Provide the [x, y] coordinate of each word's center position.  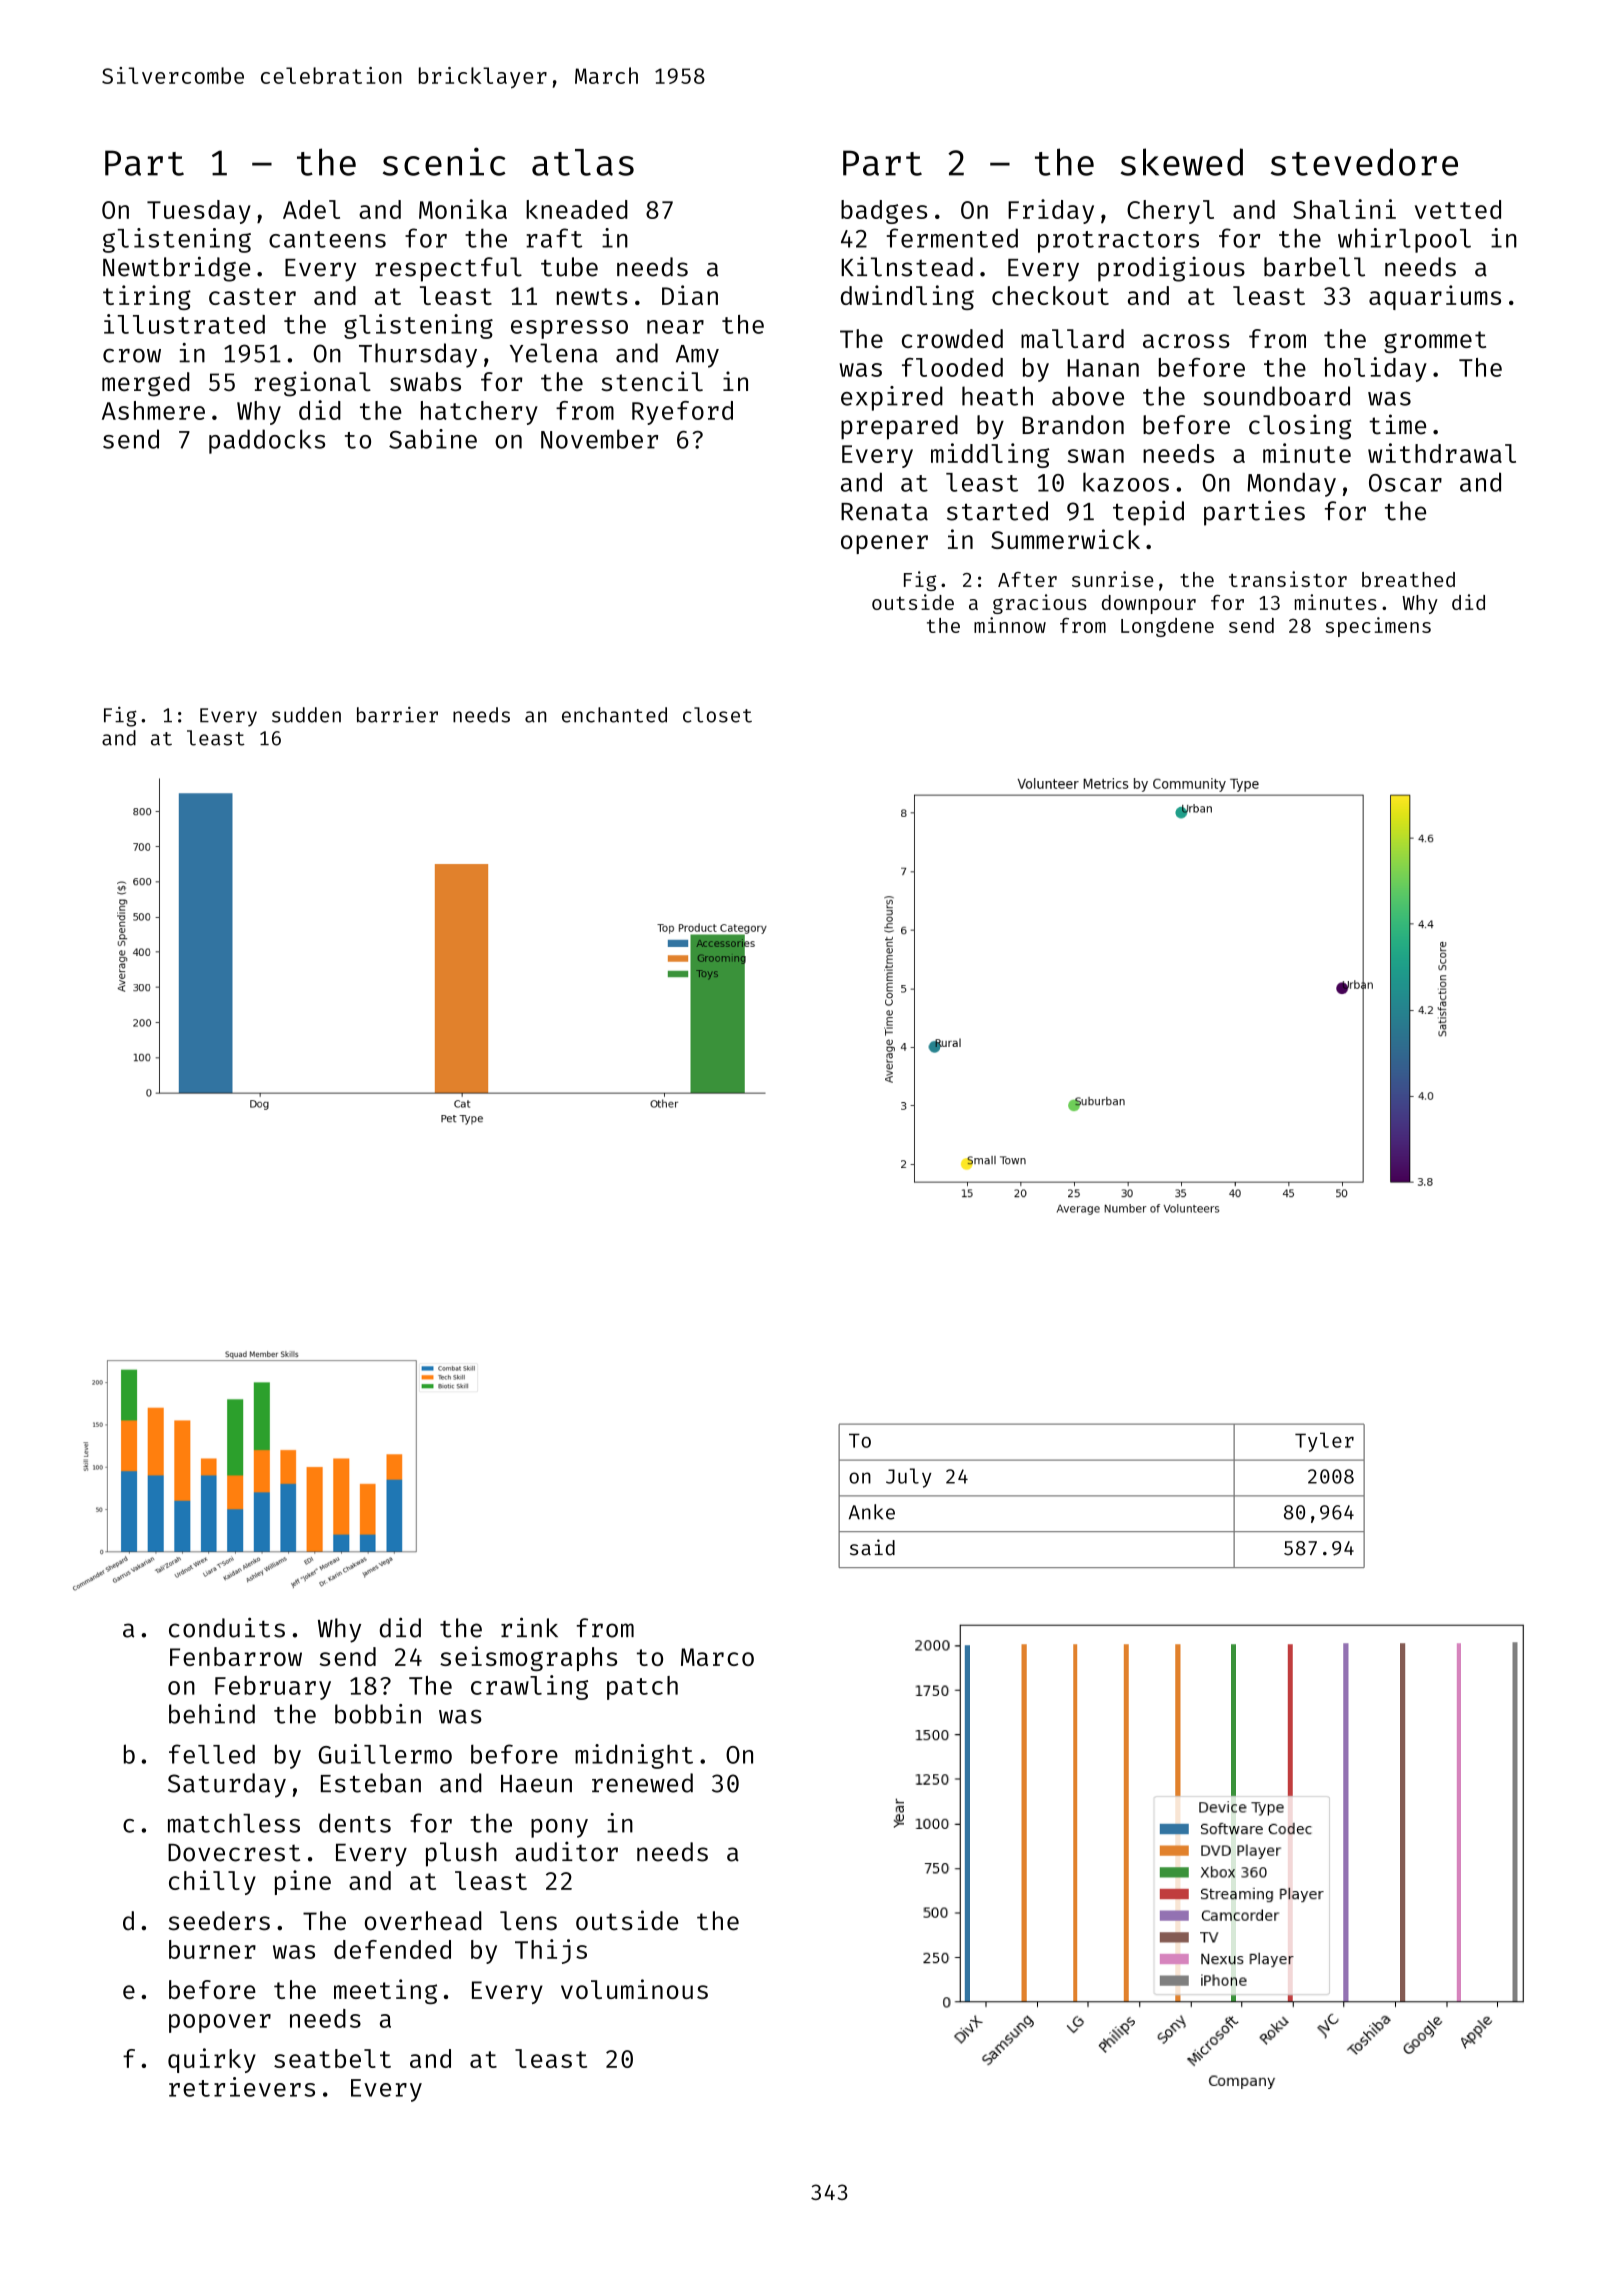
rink [529, 1627]
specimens [1378, 627]
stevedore [1364, 162]
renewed [642, 1783]
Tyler [1324, 1442]
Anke [872, 1512]
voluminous [634, 1989]
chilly [212, 1882]
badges [884, 212]
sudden [306, 715]
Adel [311, 209]
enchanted [614, 715]
